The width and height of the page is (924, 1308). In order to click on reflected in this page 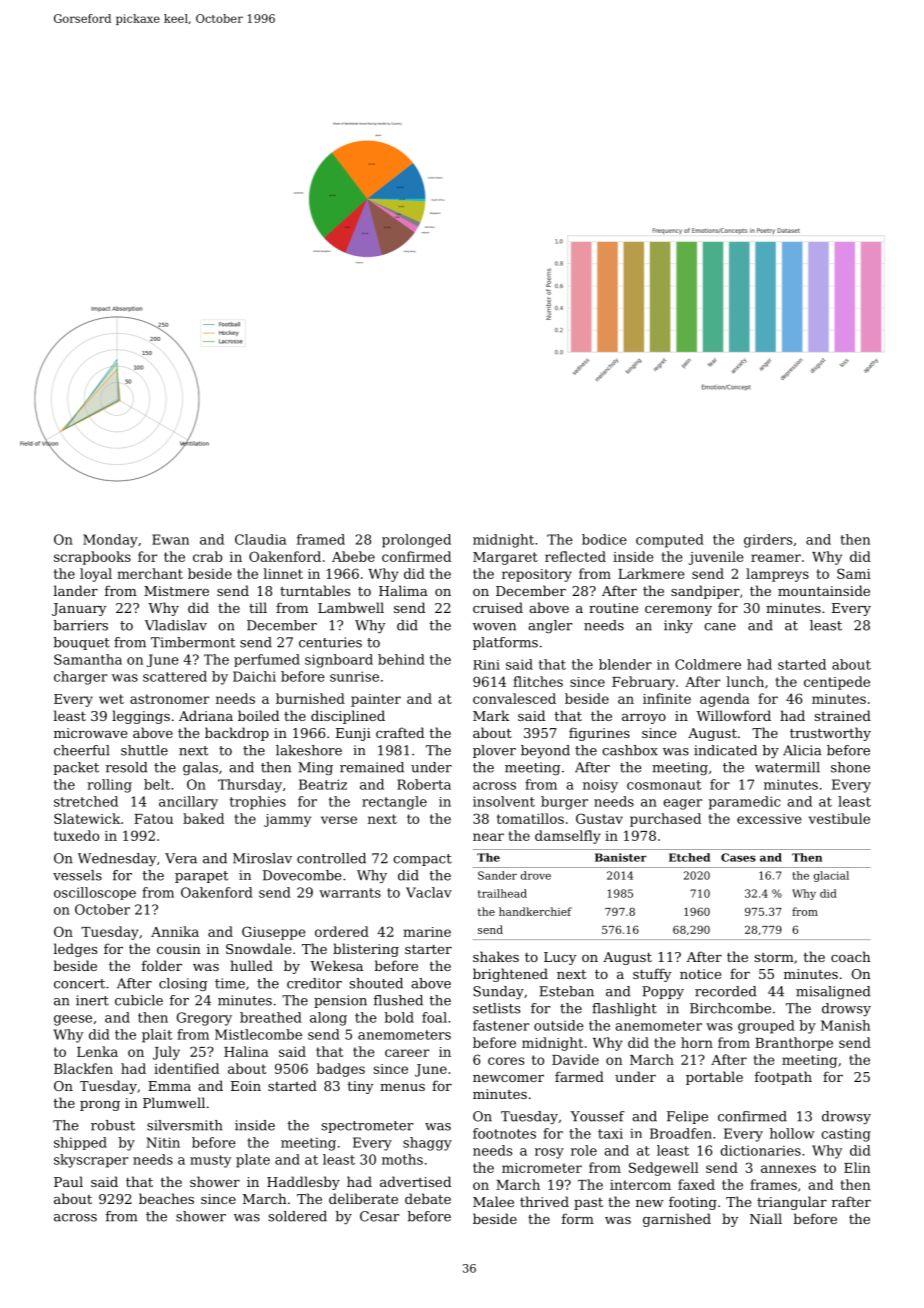, I will do `click(575, 556)`.
